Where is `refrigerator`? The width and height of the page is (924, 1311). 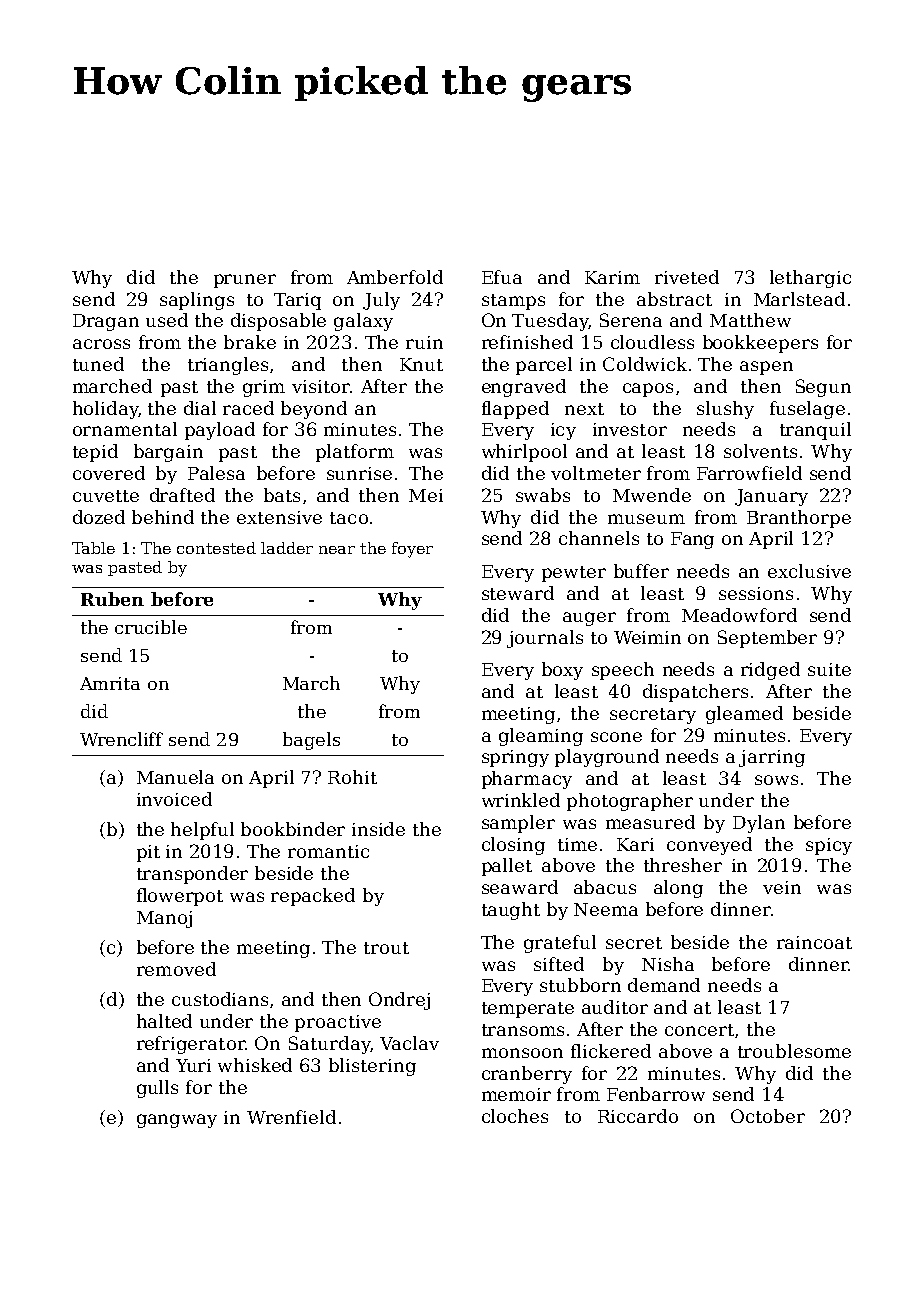 refrigerator is located at coordinates (191, 1045).
